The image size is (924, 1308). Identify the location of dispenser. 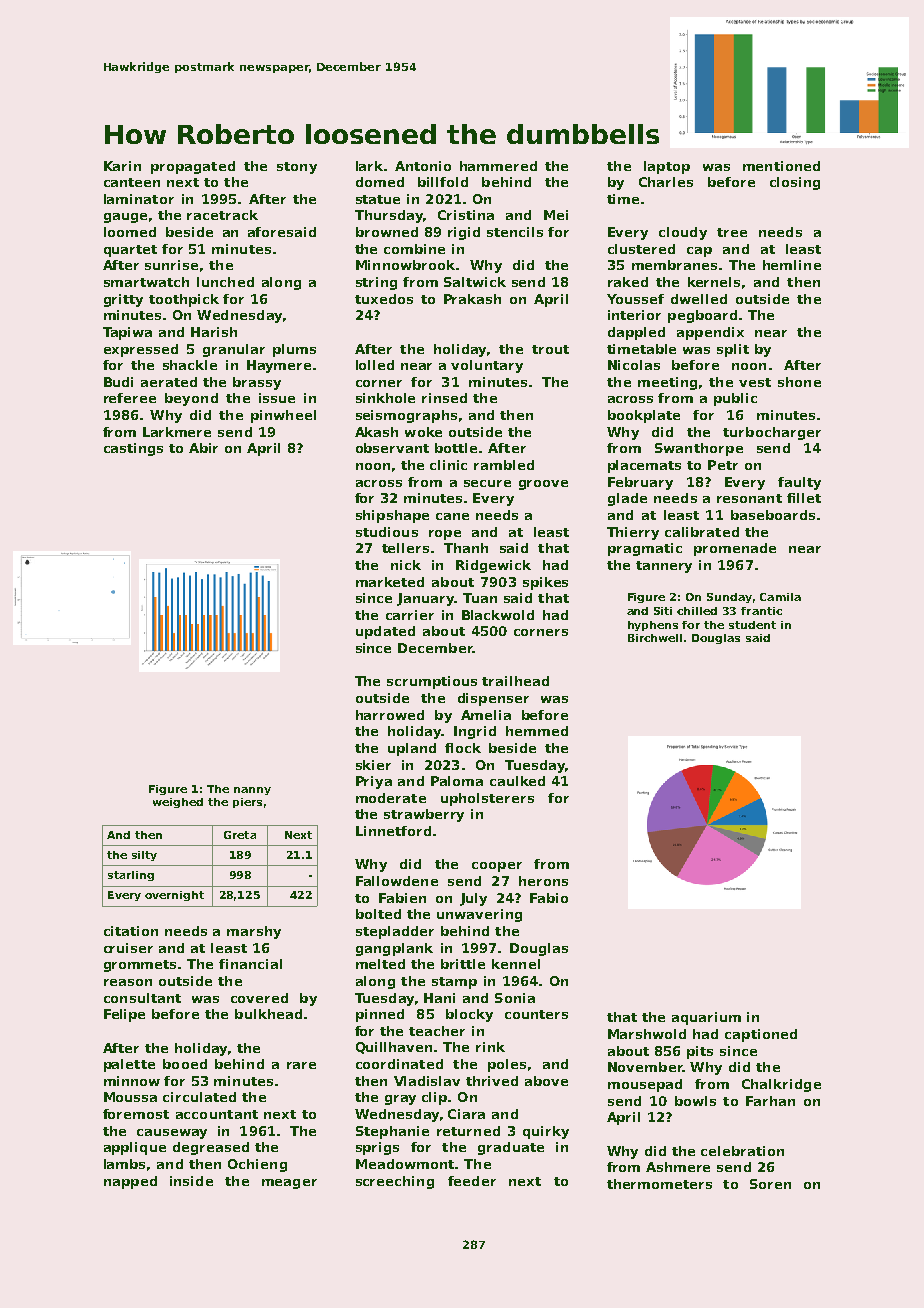
(493, 699).
